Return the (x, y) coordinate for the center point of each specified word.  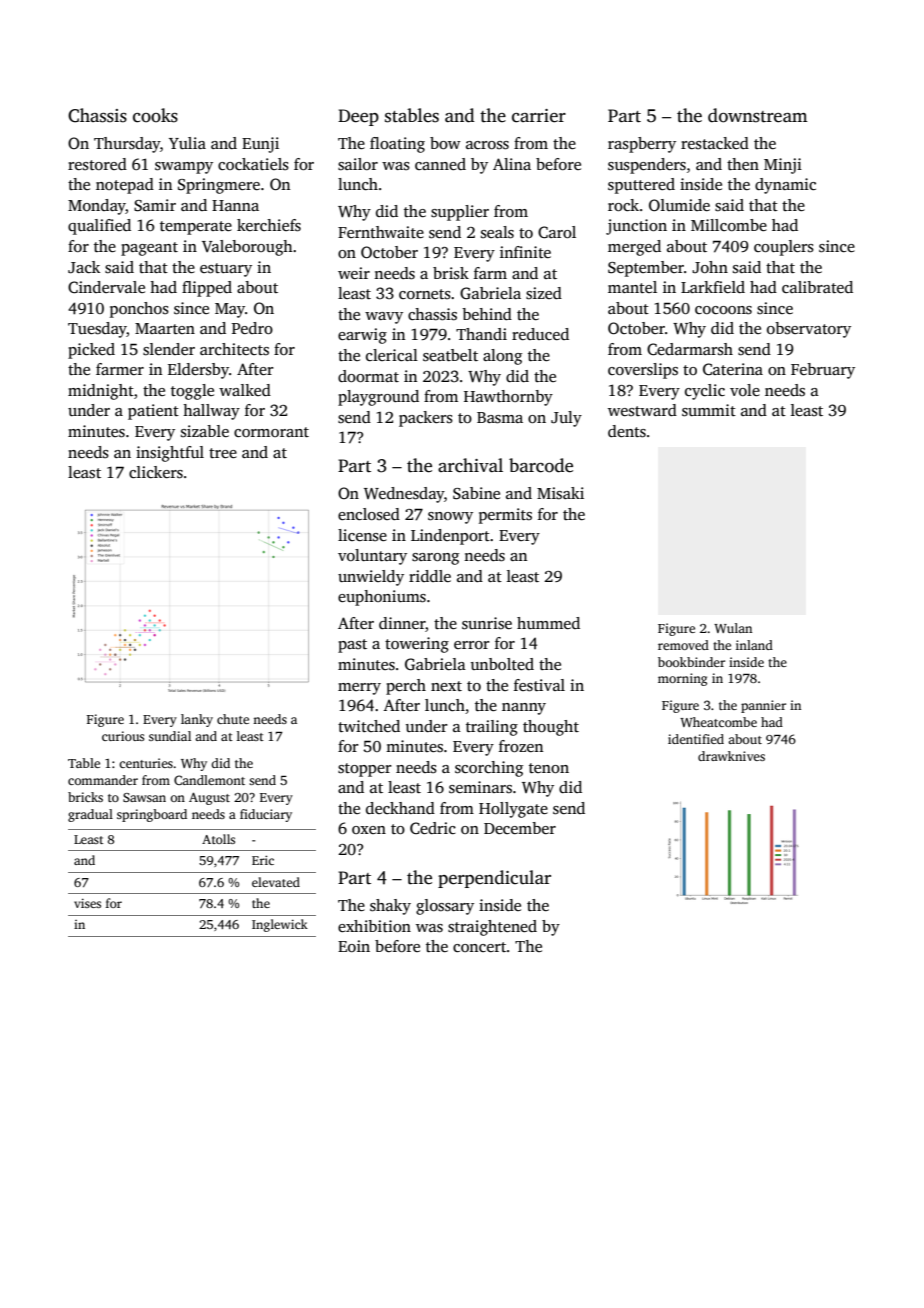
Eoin (354, 946)
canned (440, 164)
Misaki (560, 493)
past (352, 646)
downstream (758, 115)
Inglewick (280, 925)
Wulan (733, 628)
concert (479, 947)
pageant (149, 249)
